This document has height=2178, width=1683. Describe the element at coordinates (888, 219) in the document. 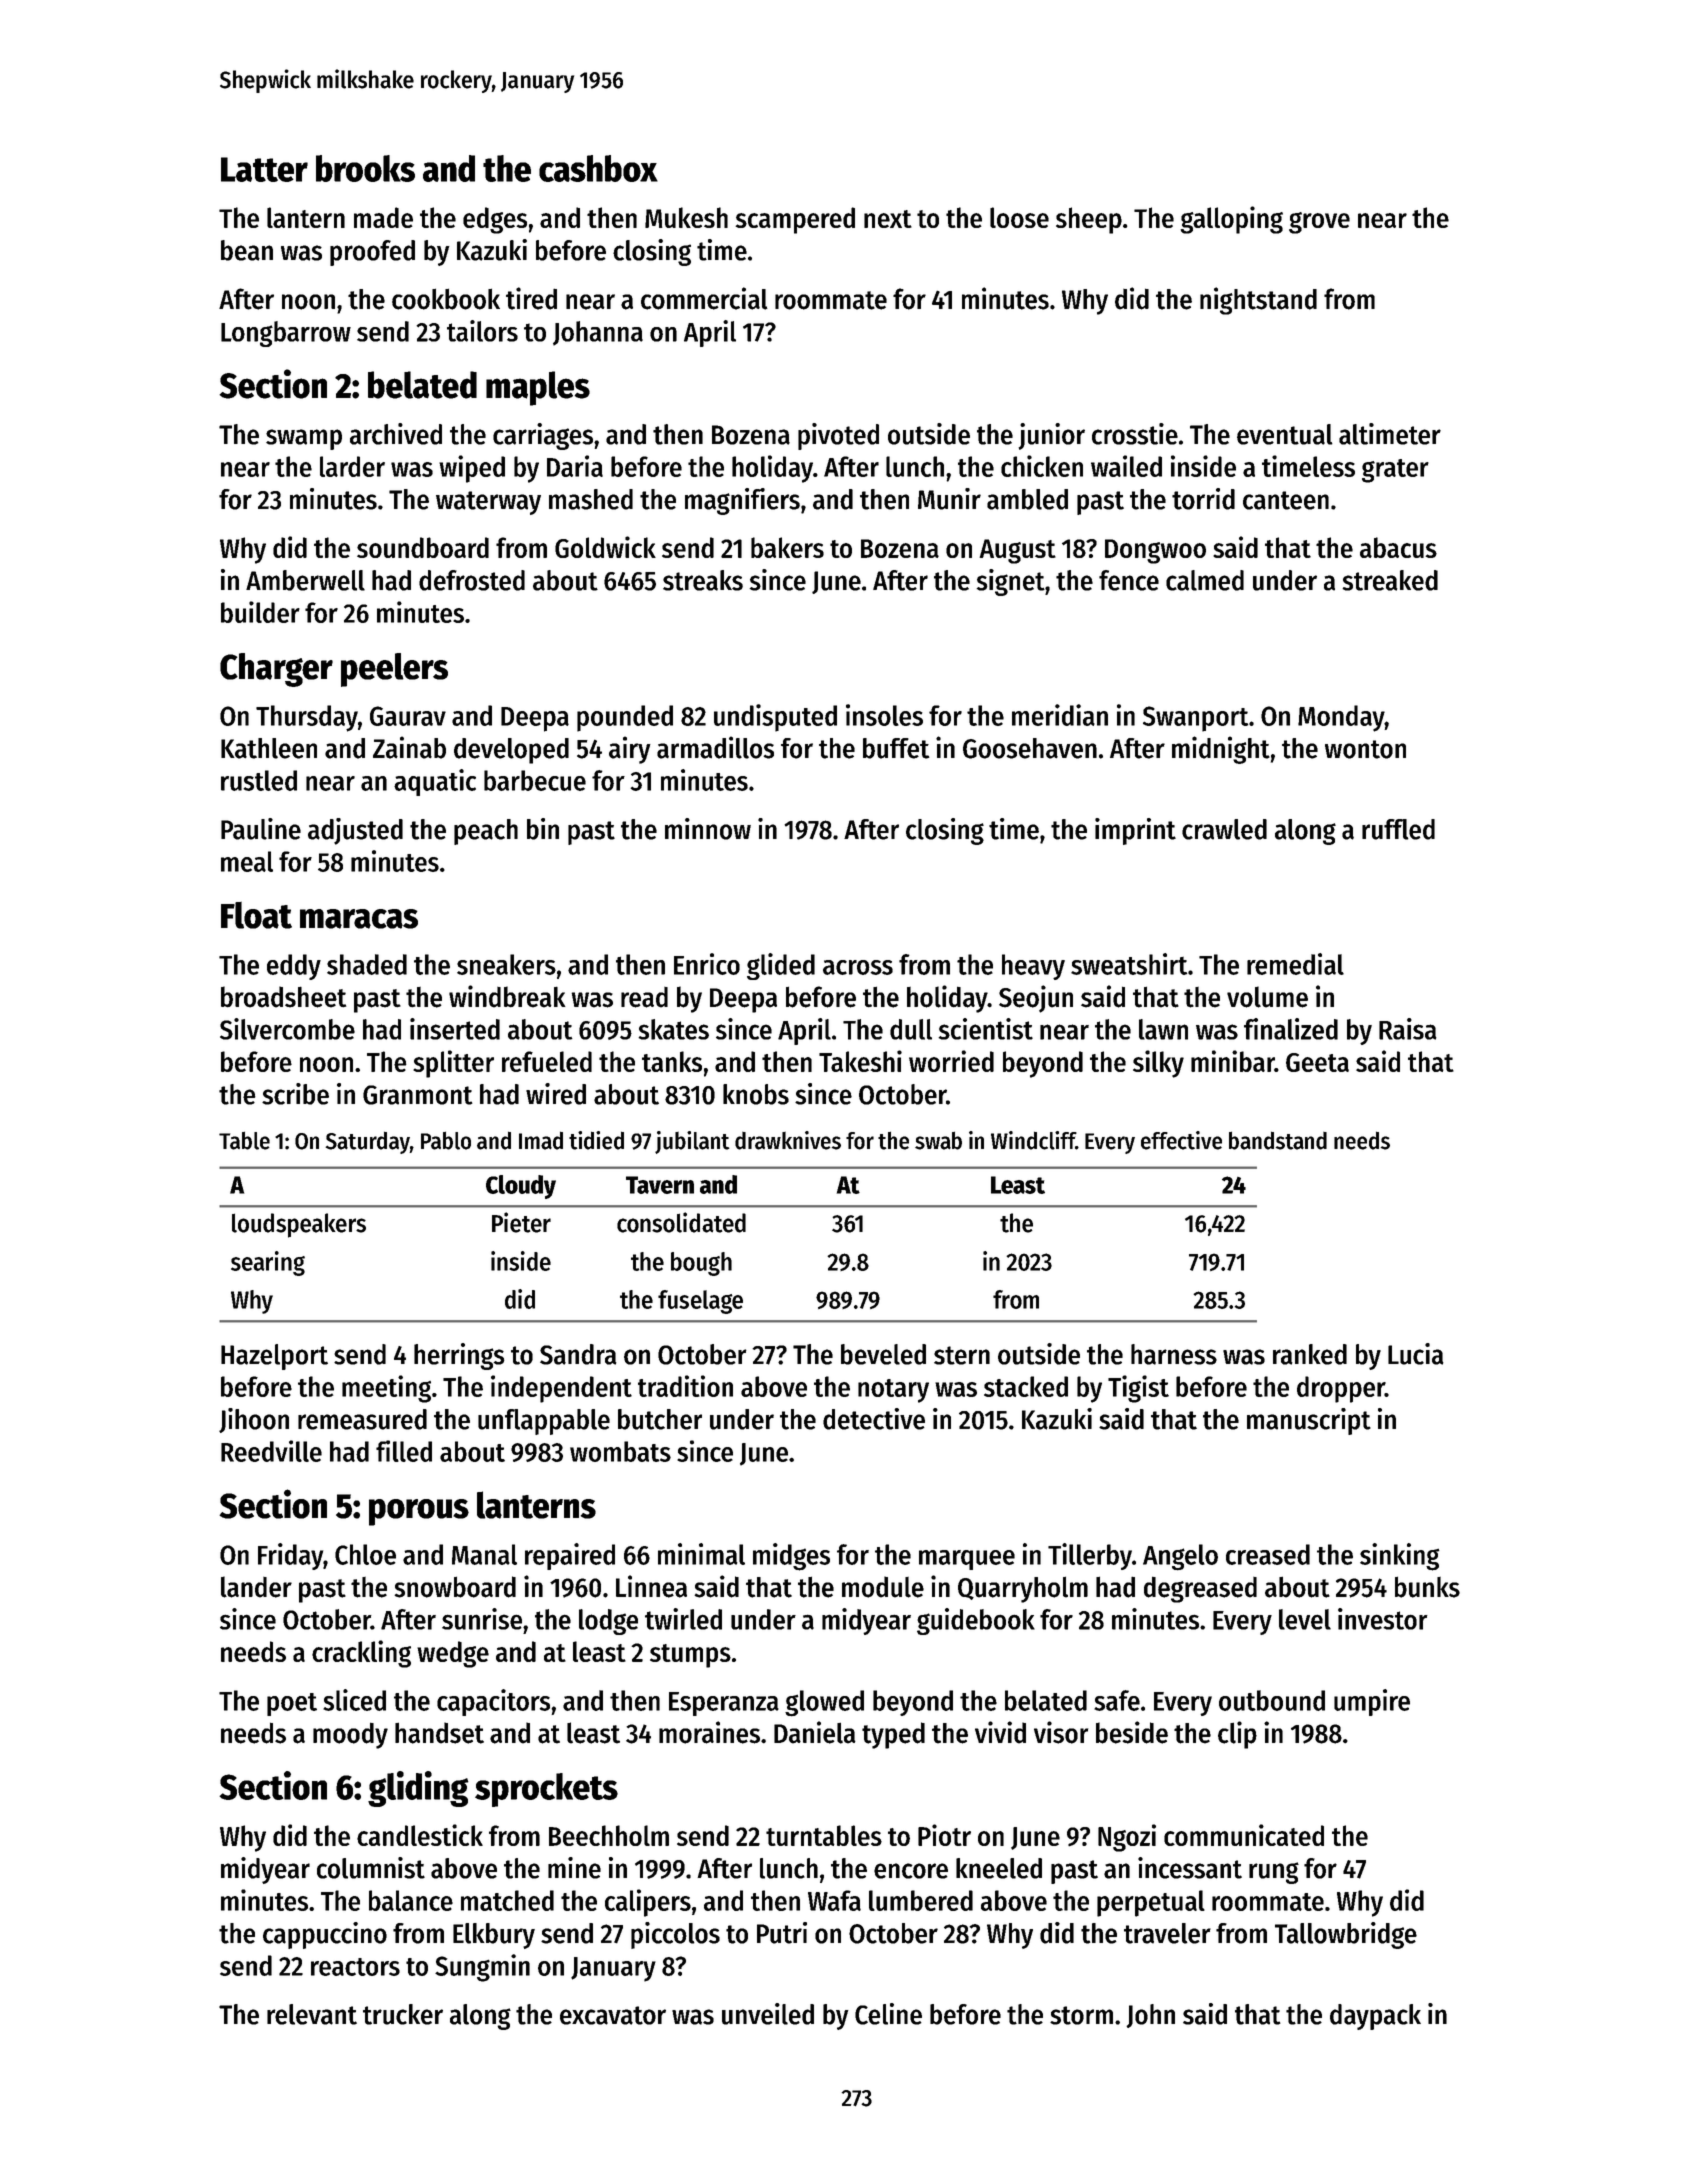

I see `next` at that location.
